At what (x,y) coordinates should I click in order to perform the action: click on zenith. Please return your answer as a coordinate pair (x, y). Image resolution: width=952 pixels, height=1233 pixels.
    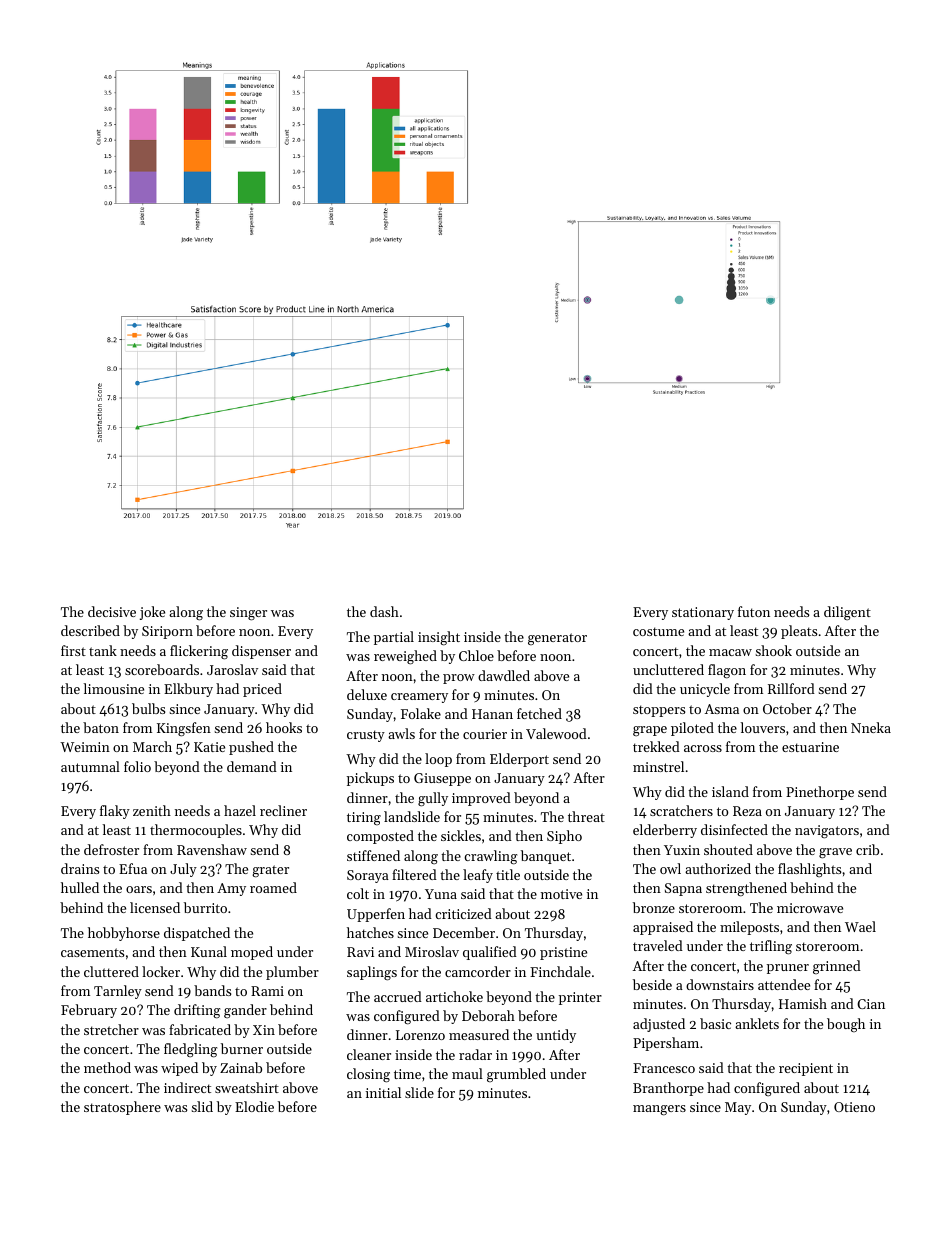
    Looking at the image, I should click on (152, 810).
